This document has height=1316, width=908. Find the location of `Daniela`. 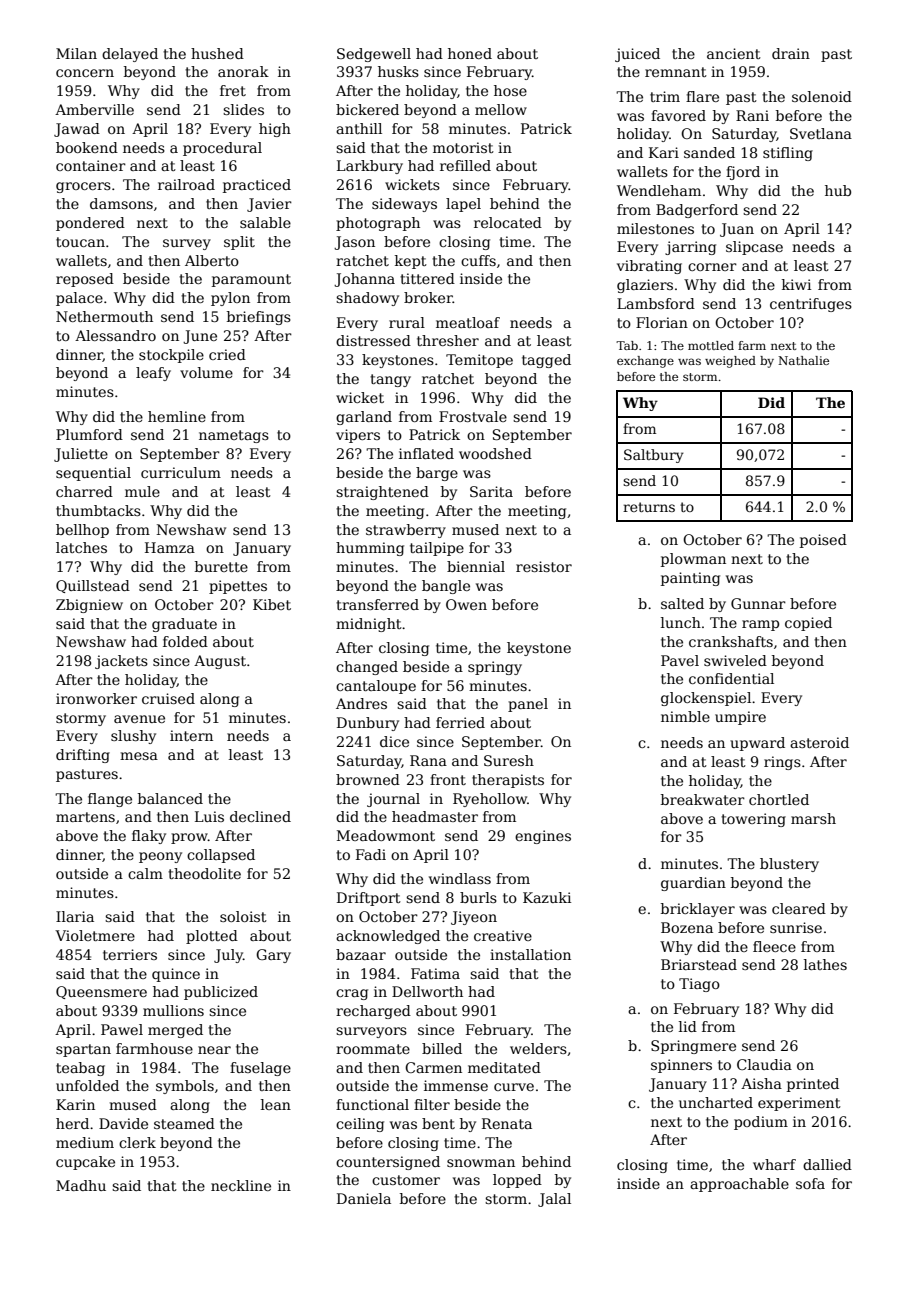

Daniela is located at coordinates (364, 1198).
